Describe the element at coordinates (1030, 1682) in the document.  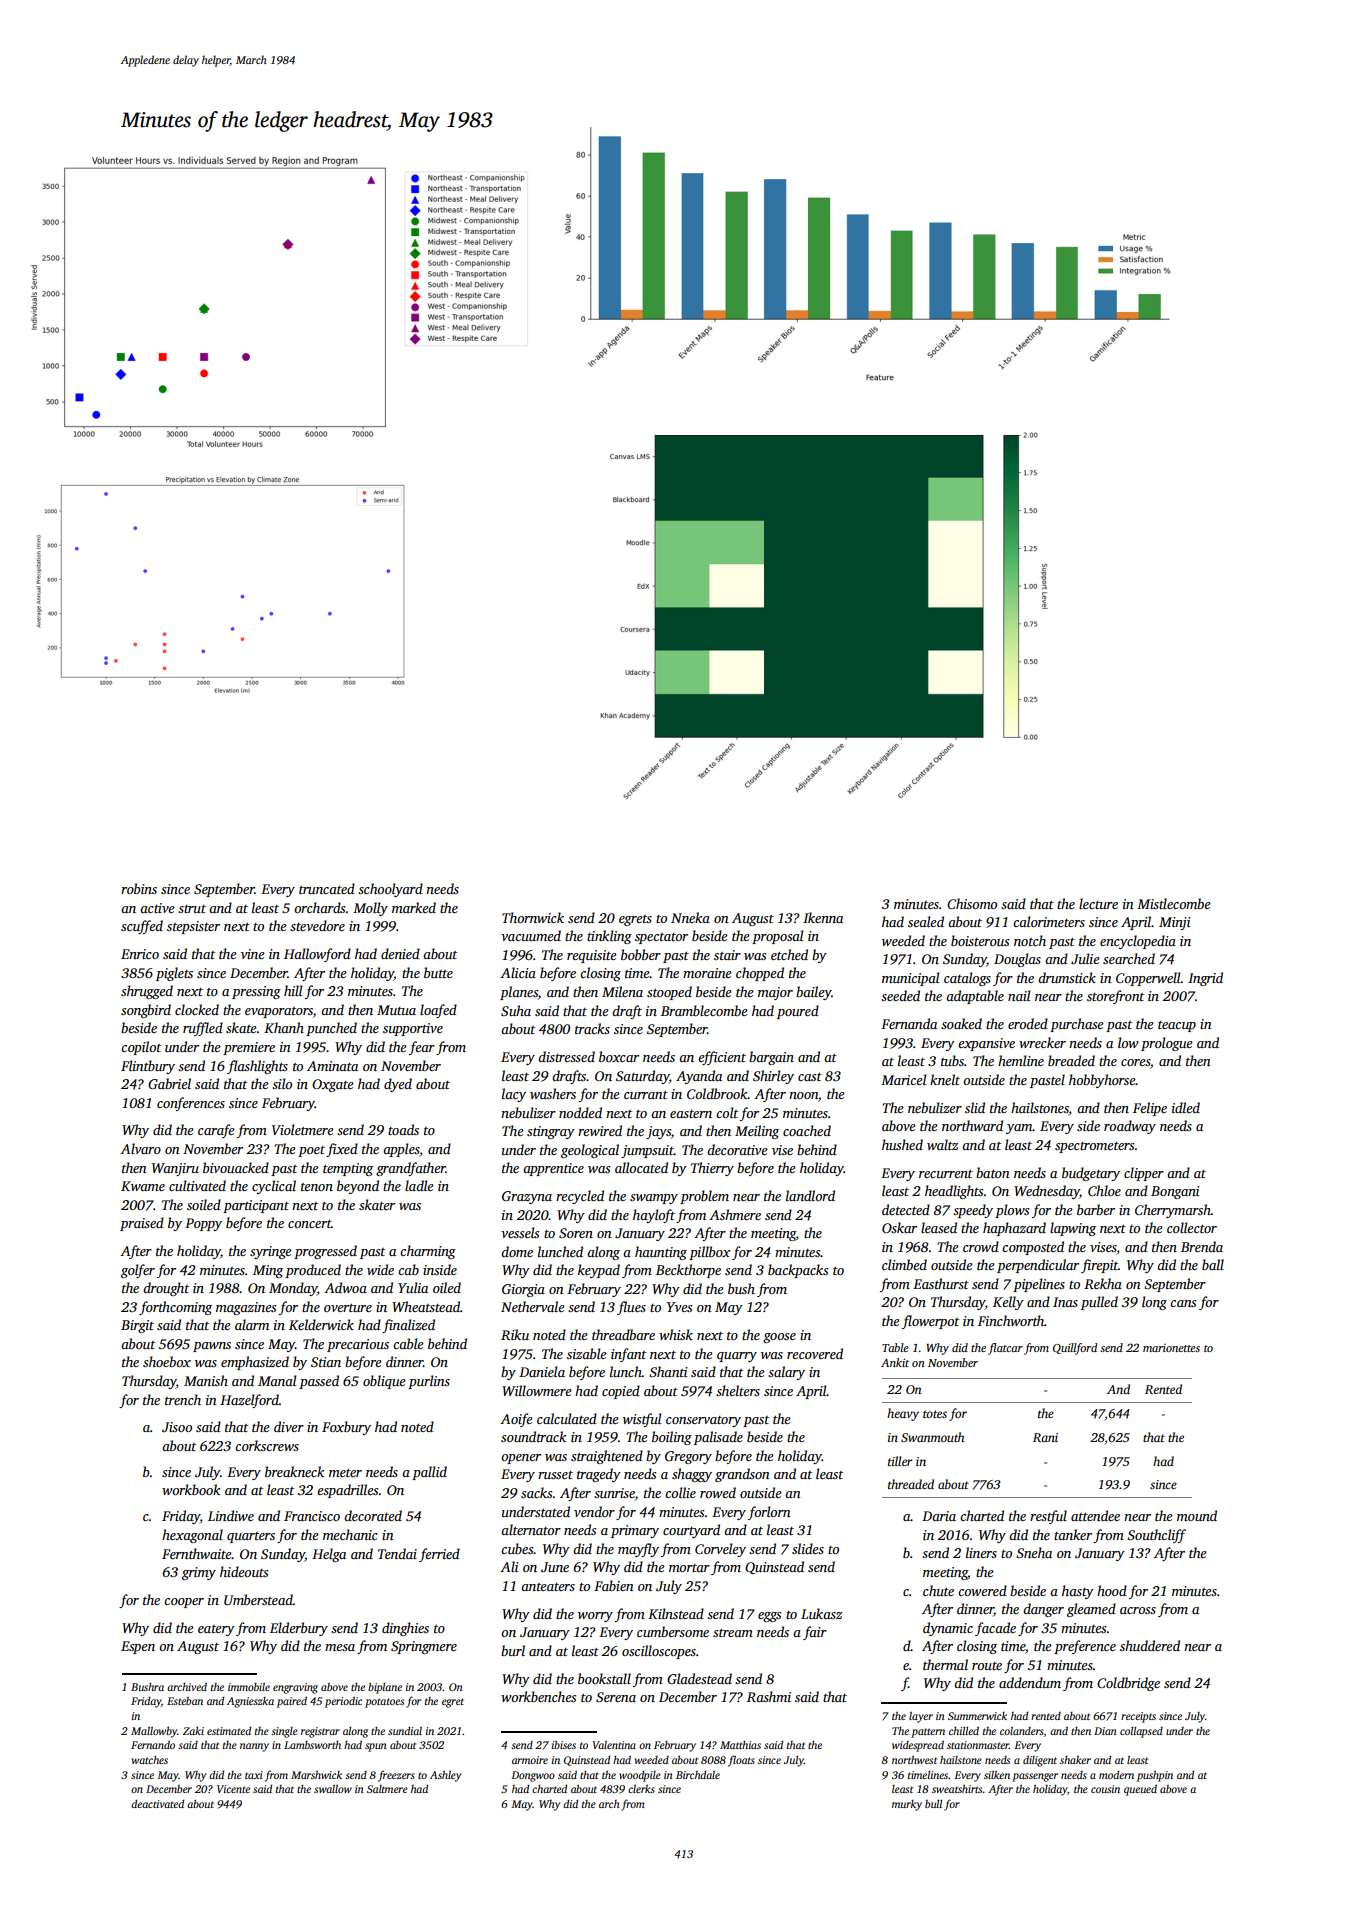
I see `addendum` at that location.
